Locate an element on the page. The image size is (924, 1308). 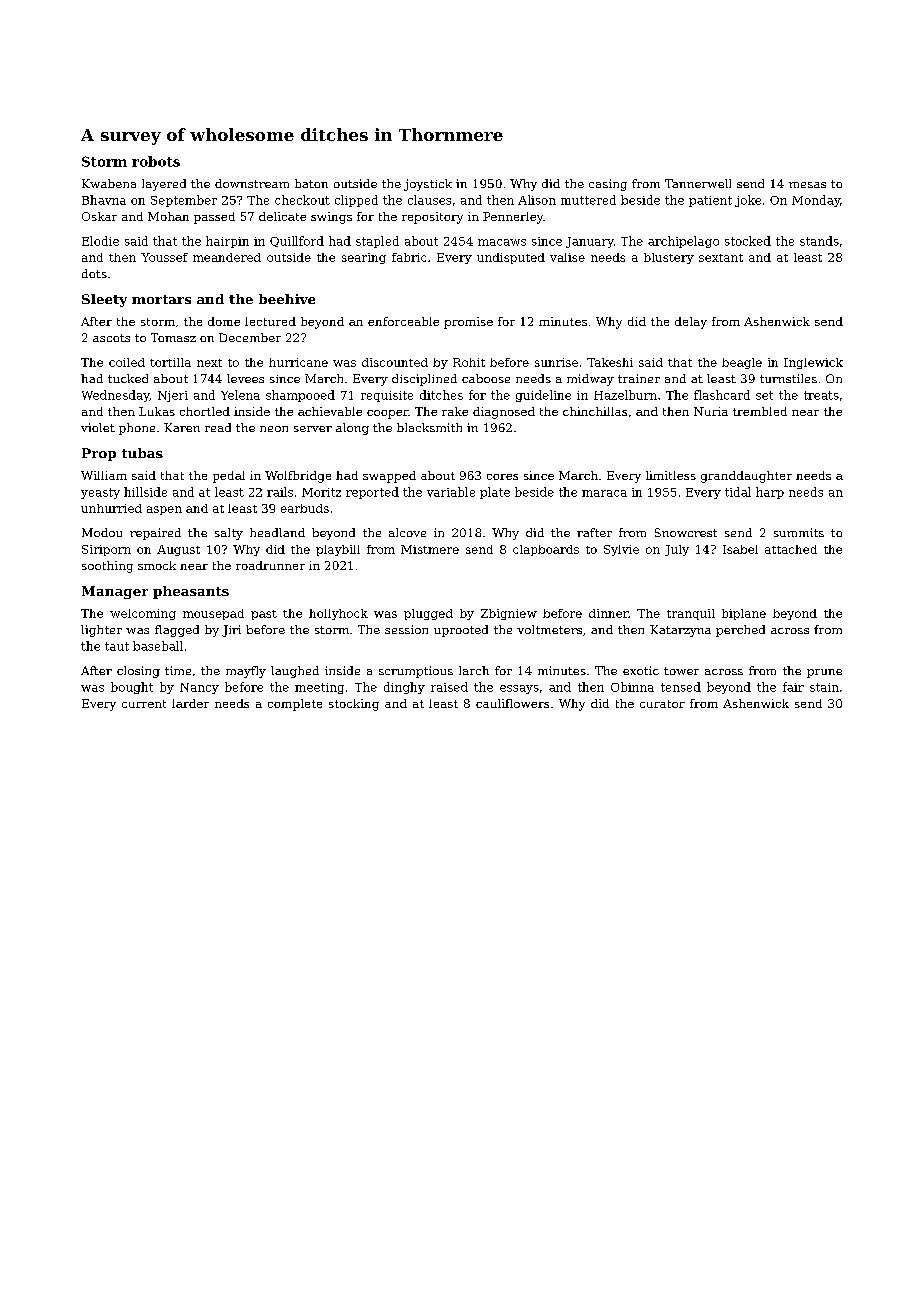
smock is located at coordinates (157, 565).
